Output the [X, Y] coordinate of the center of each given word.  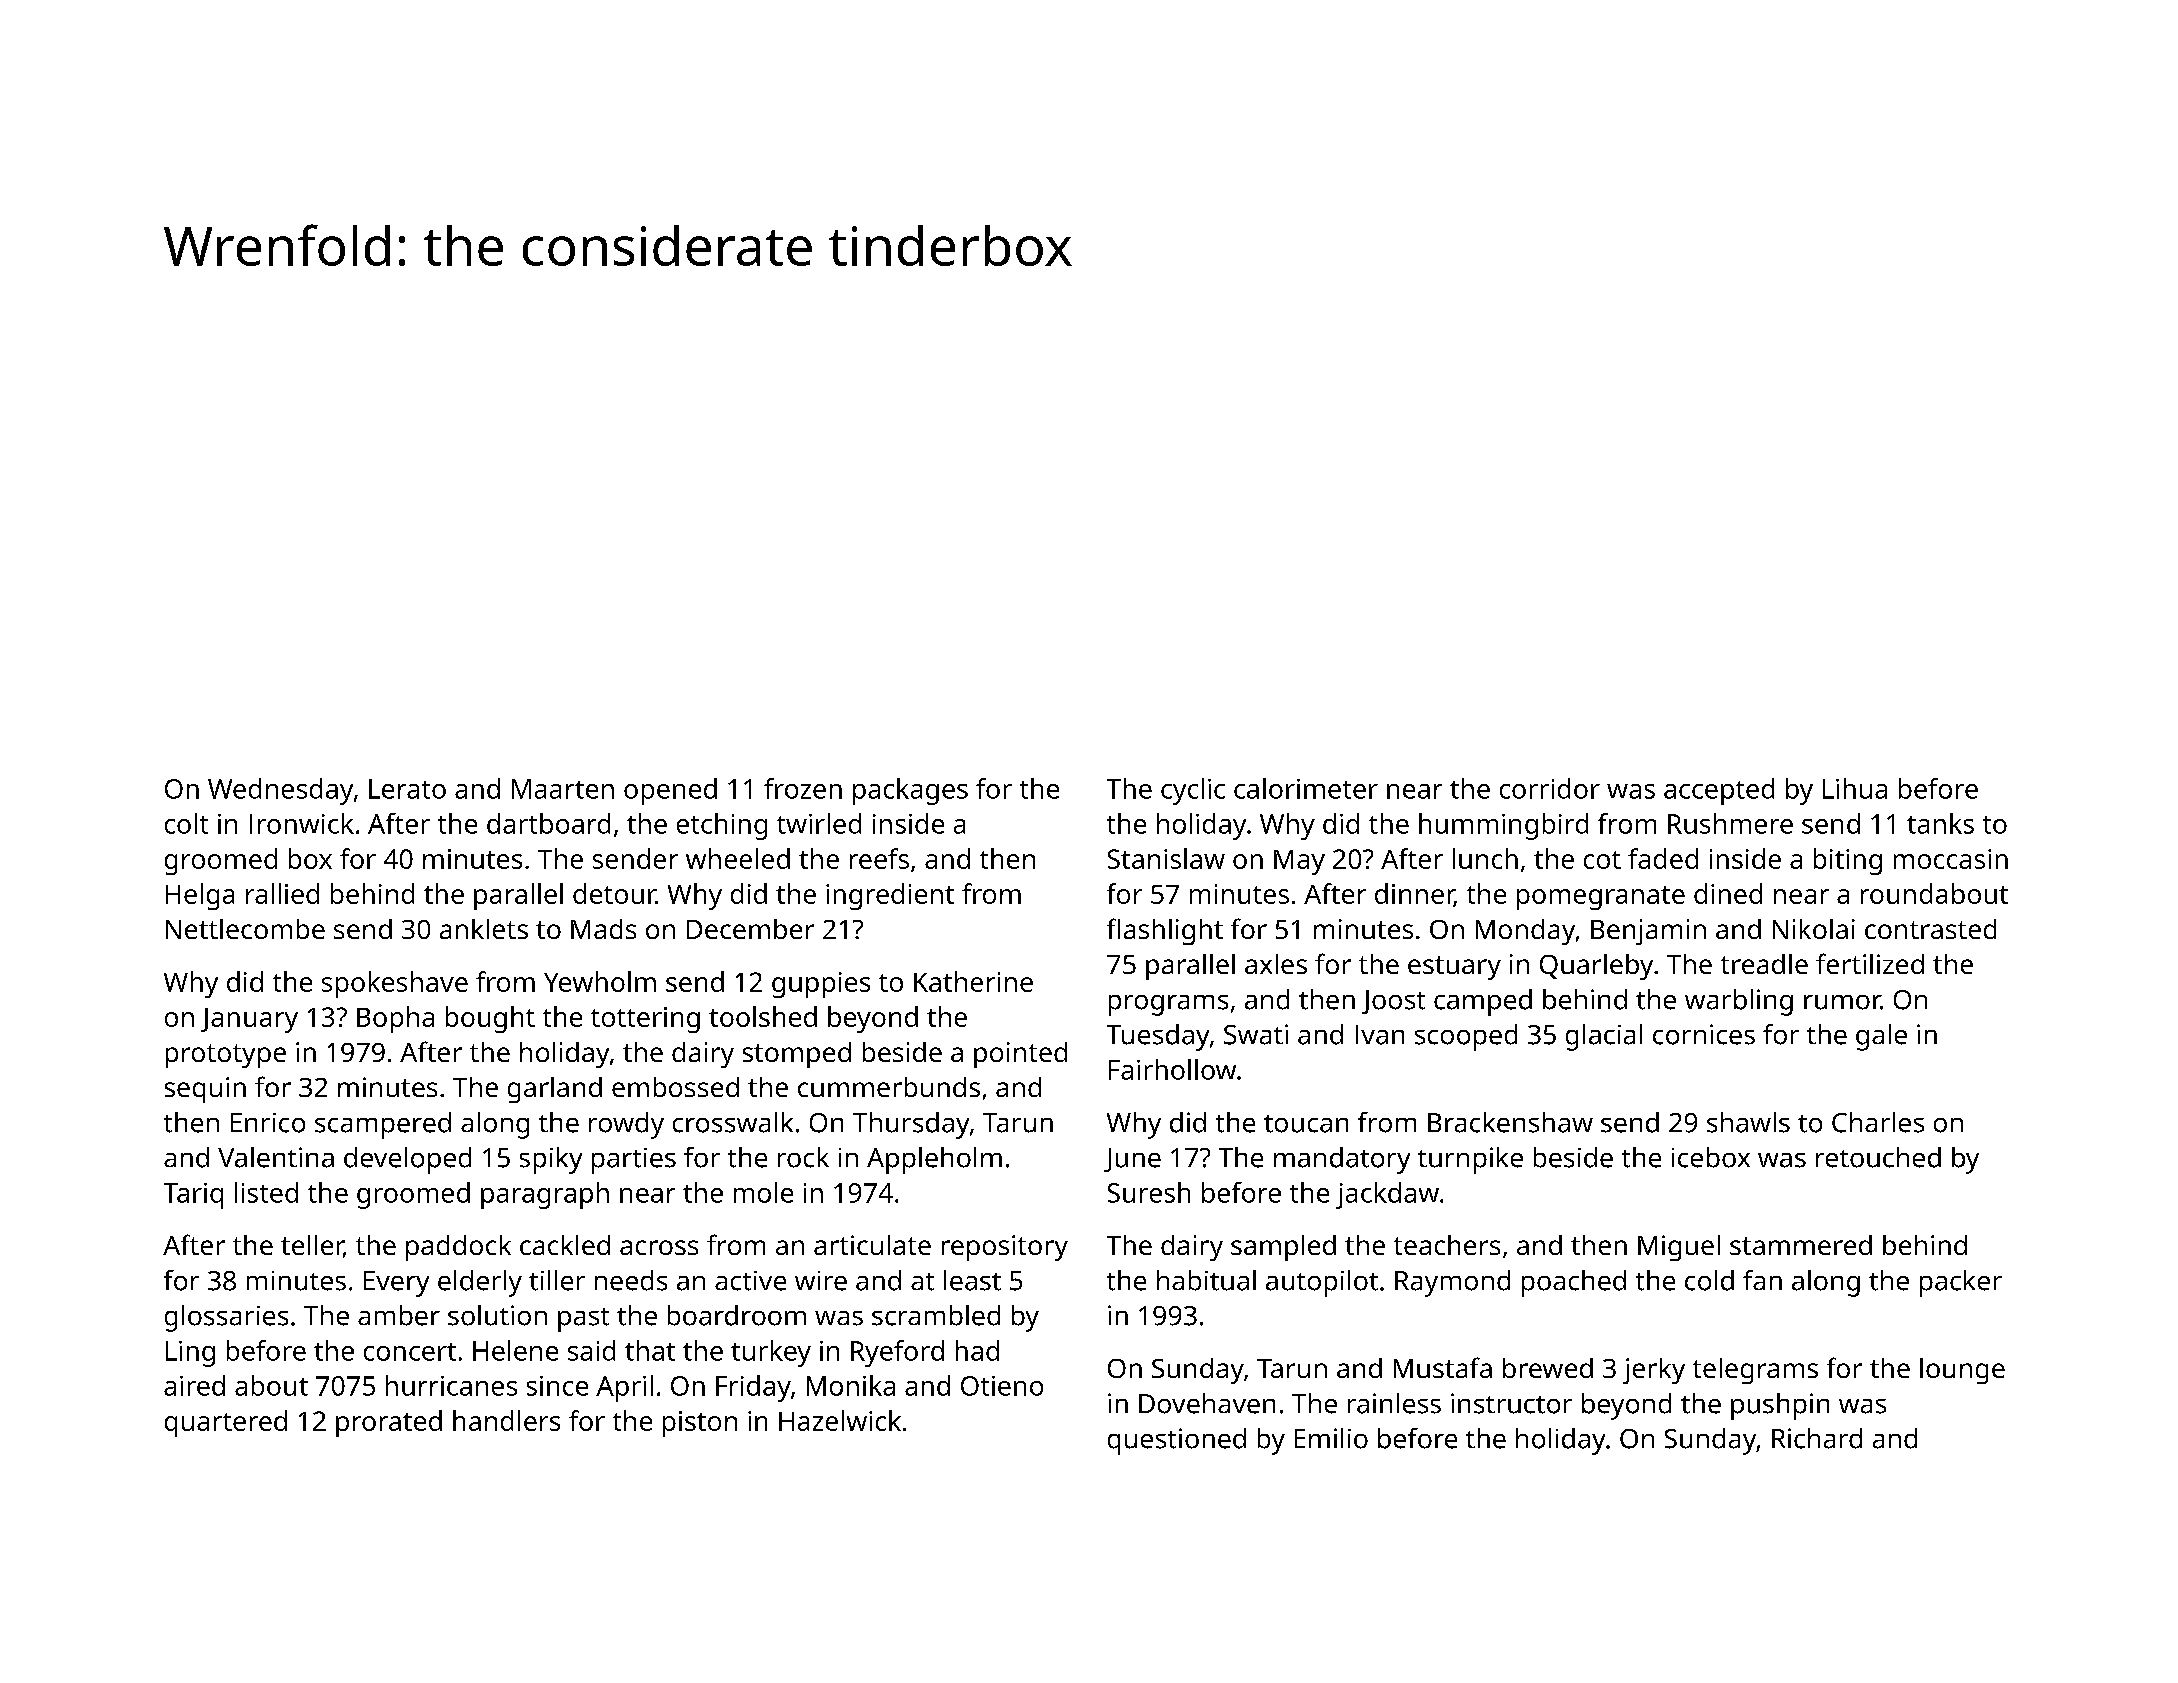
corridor [1550, 788]
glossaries [226, 1318]
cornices [1704, 1034]
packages [910, 791]
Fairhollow [1172, 1069]
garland [555, 1090]
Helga [200, 896]
